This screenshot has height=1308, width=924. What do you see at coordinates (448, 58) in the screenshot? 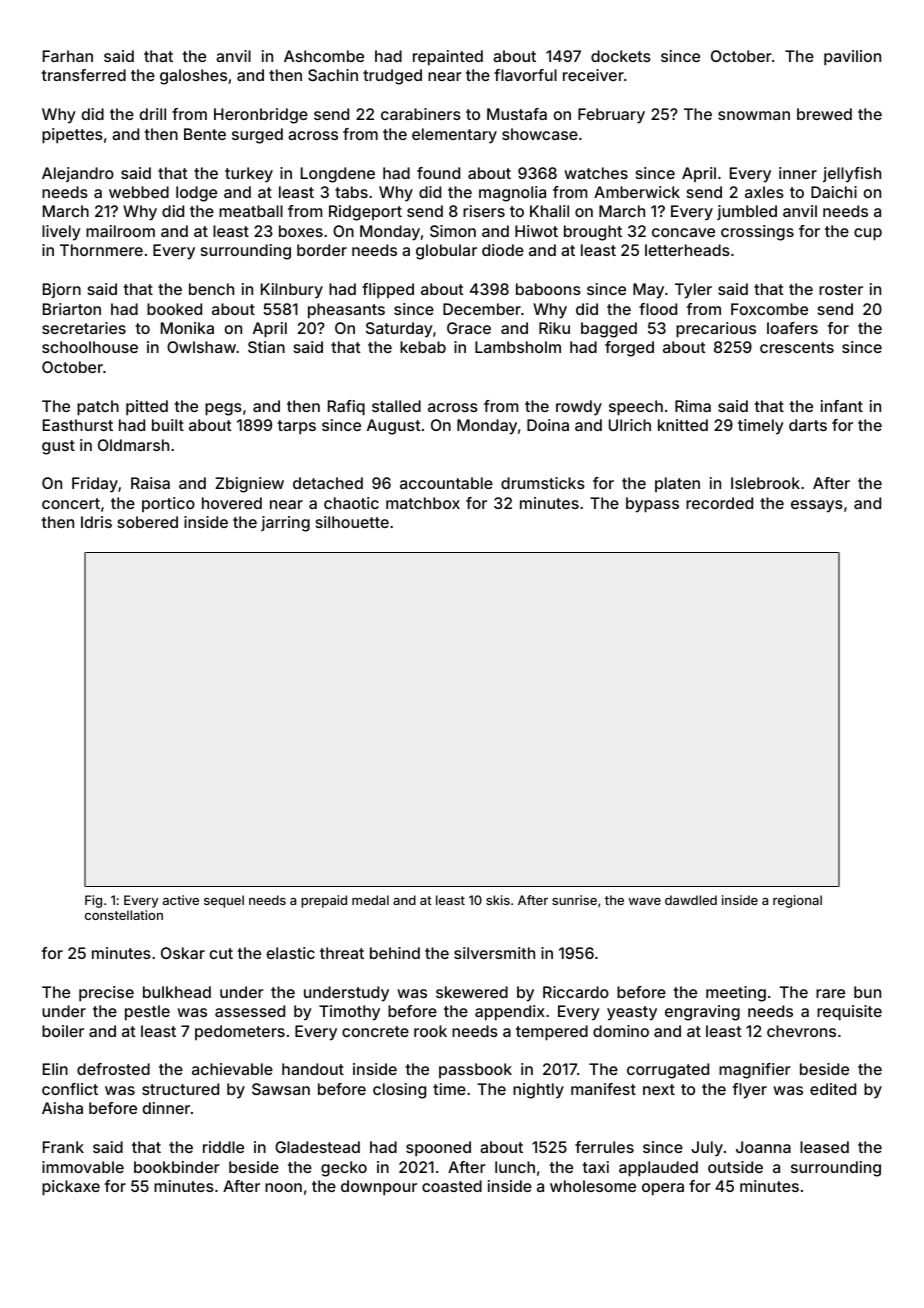
I see `repainted` at bounding box center [448, 58].
